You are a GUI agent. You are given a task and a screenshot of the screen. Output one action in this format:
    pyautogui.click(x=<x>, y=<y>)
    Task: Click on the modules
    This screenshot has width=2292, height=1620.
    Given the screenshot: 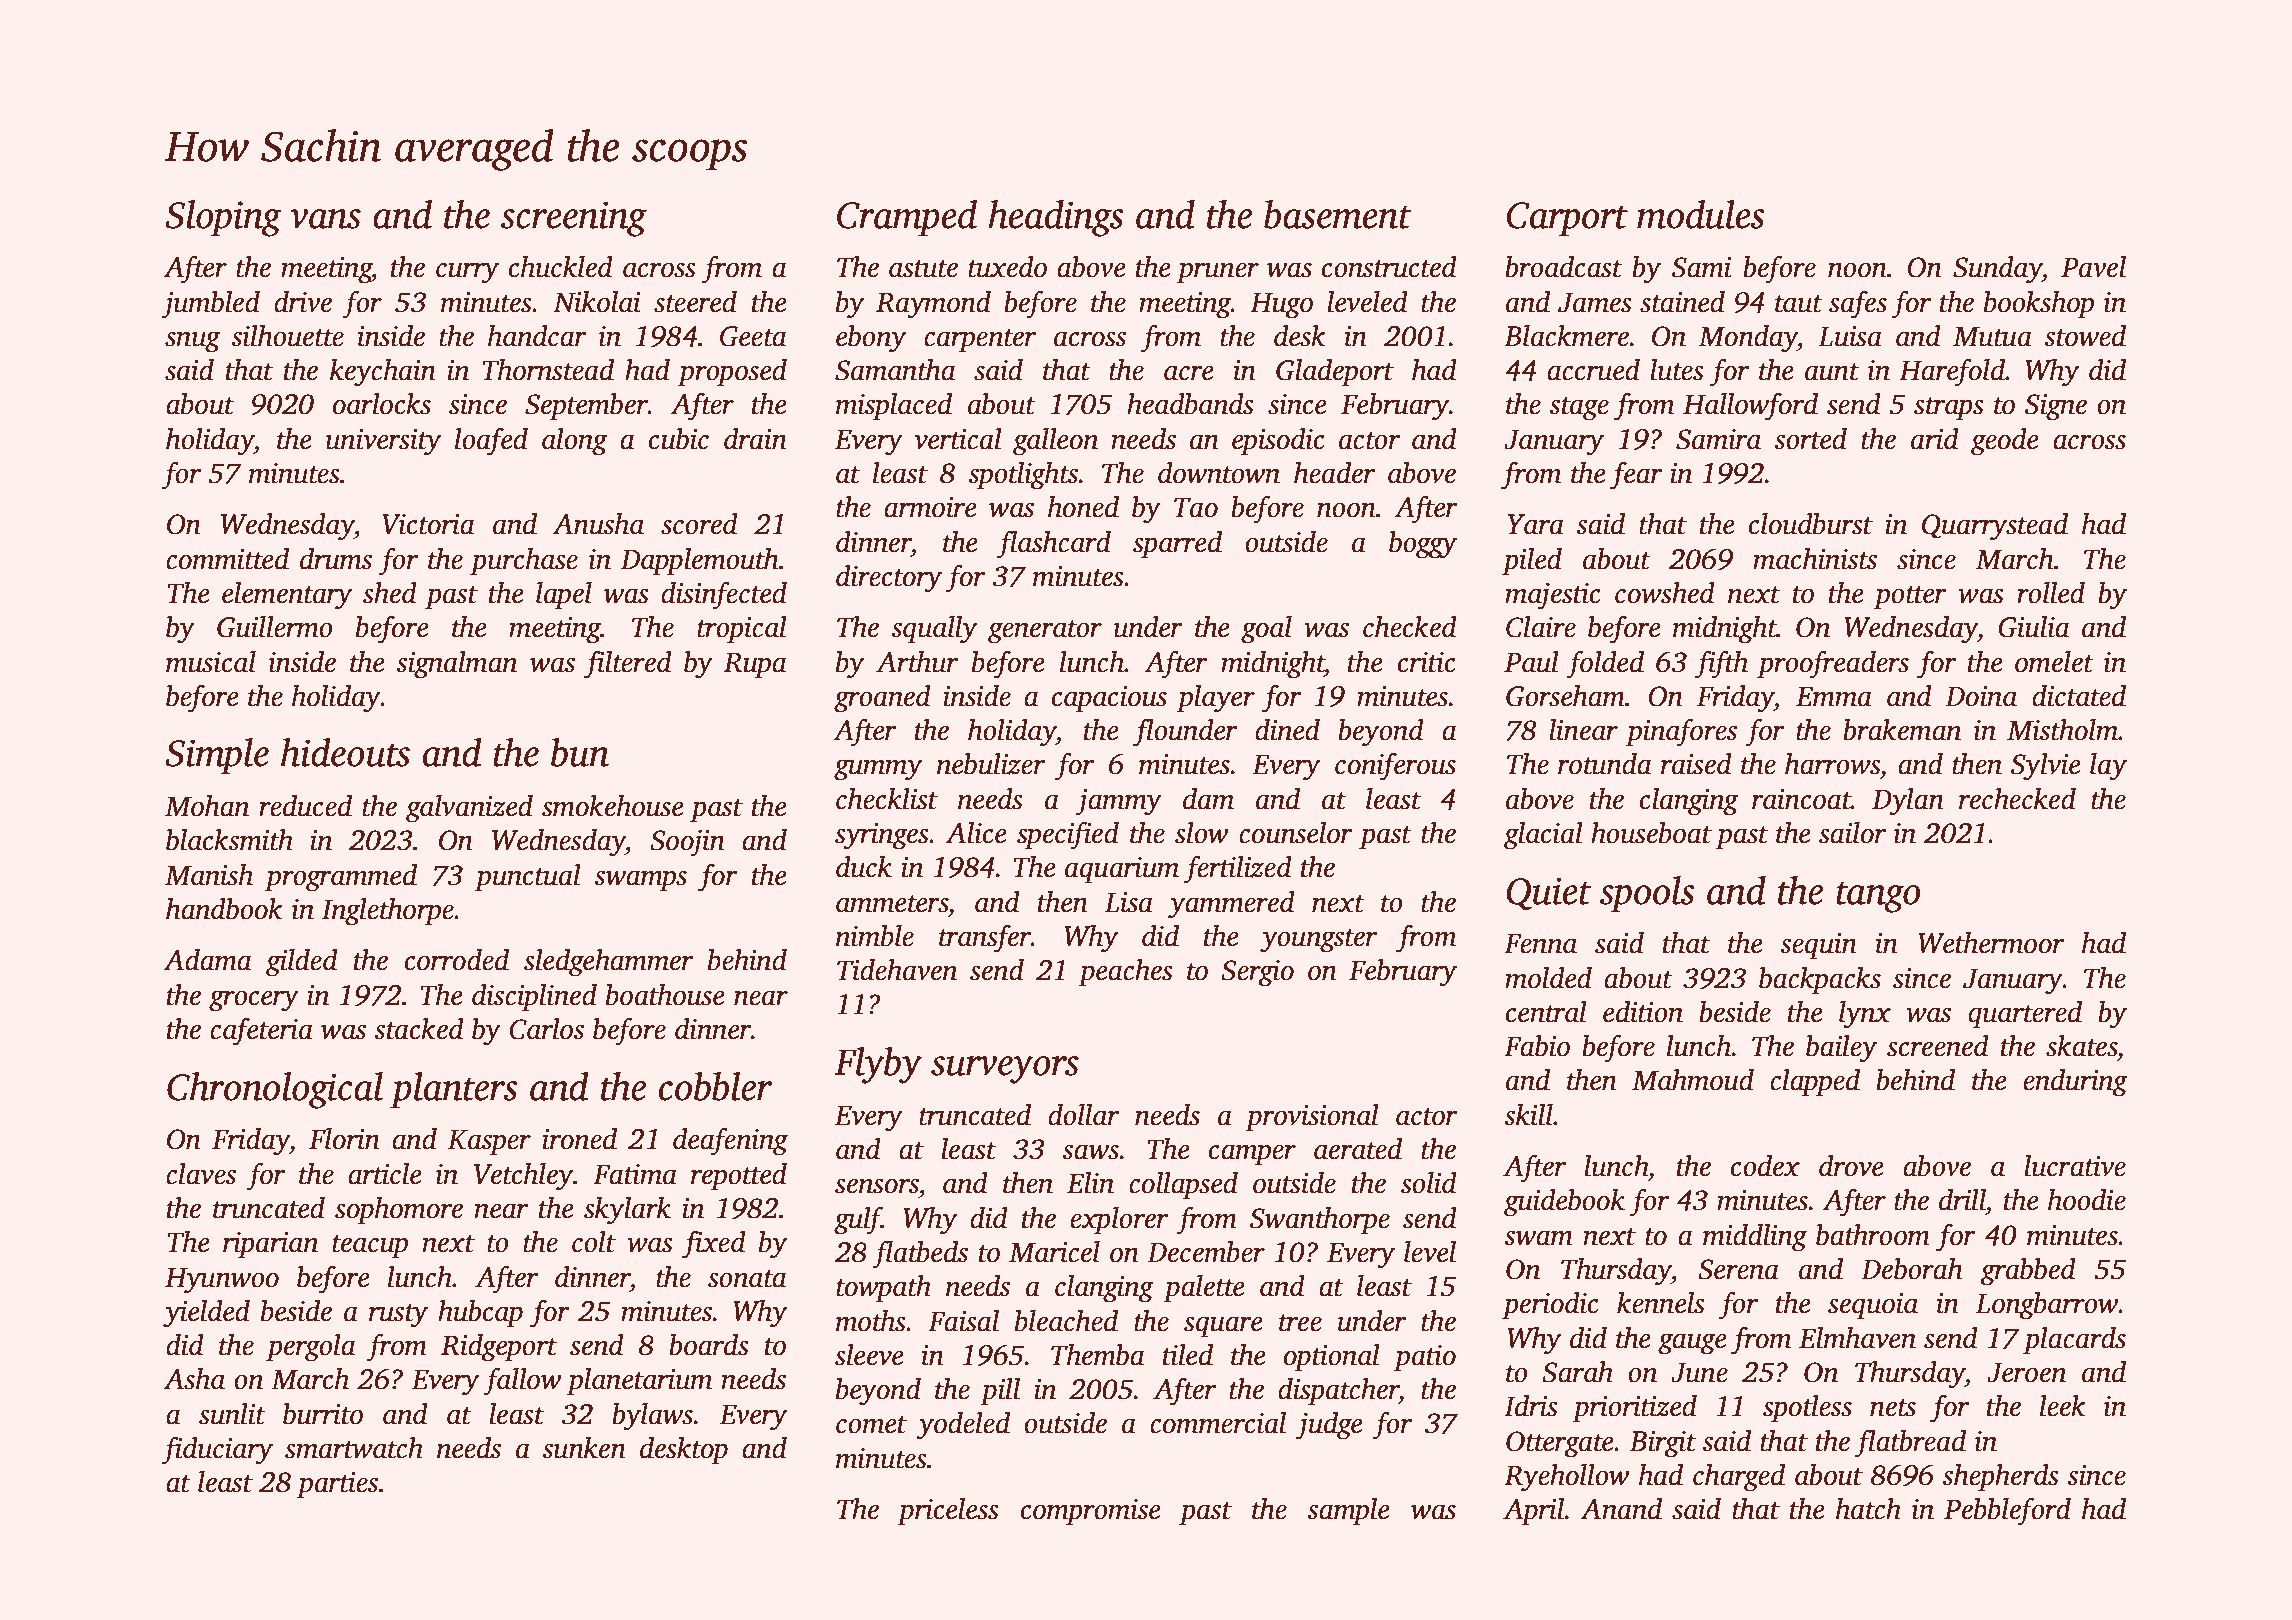 What is the action you would take?
    pyautogui.click(x=1700, y=214)
